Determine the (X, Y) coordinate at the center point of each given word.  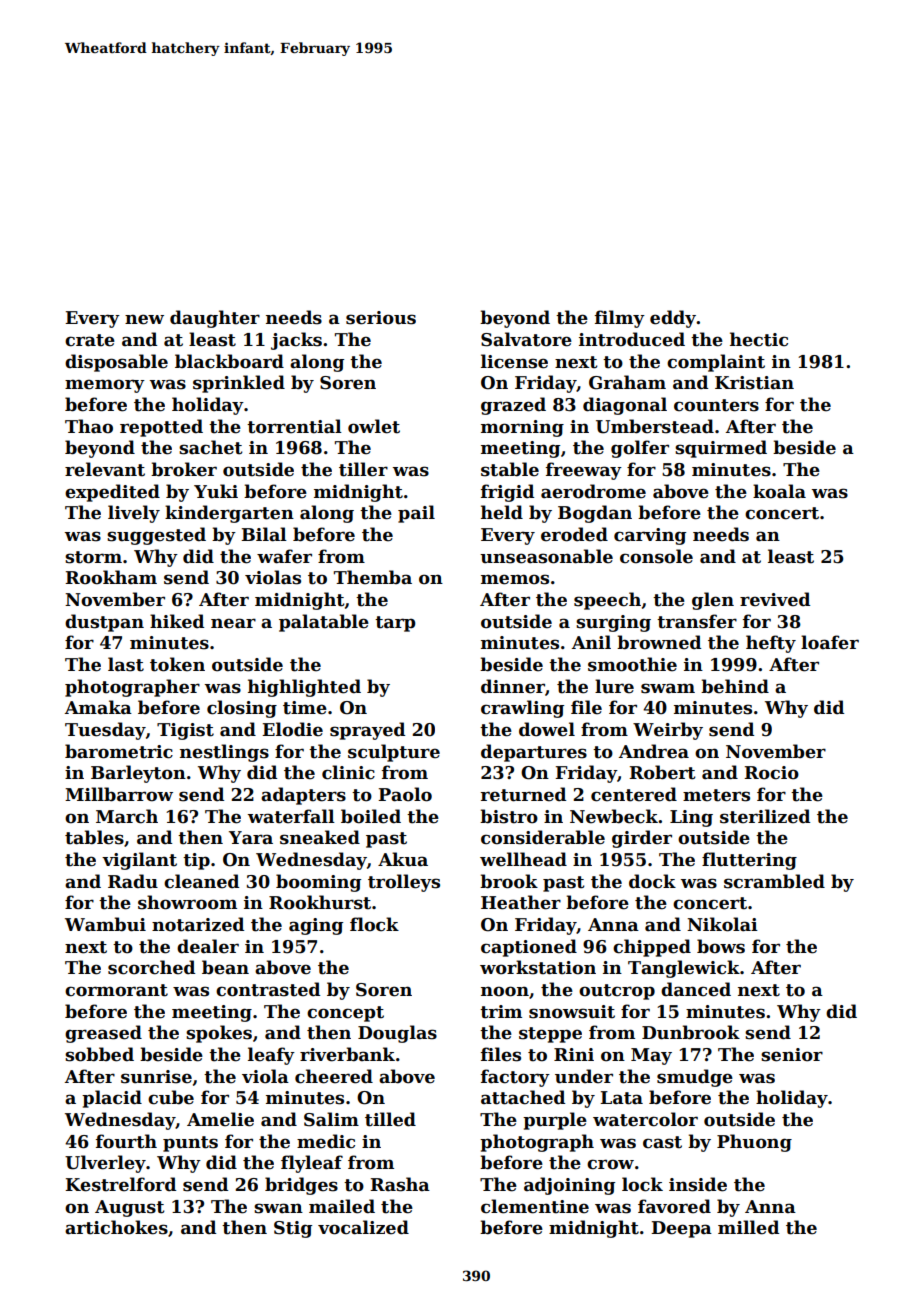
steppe (550, 1035)
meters (716, 795)
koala (779, 491)
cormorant (116, 990)
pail (416, 514)
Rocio (771, 773)
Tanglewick (684, 969)
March (127, 816)
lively (134, 514)
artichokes (116, 1227)
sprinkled (239, 384)
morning (522, 428)
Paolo (405, 794)
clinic (348, 772)
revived (775, 599)
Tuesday (105, 731)
